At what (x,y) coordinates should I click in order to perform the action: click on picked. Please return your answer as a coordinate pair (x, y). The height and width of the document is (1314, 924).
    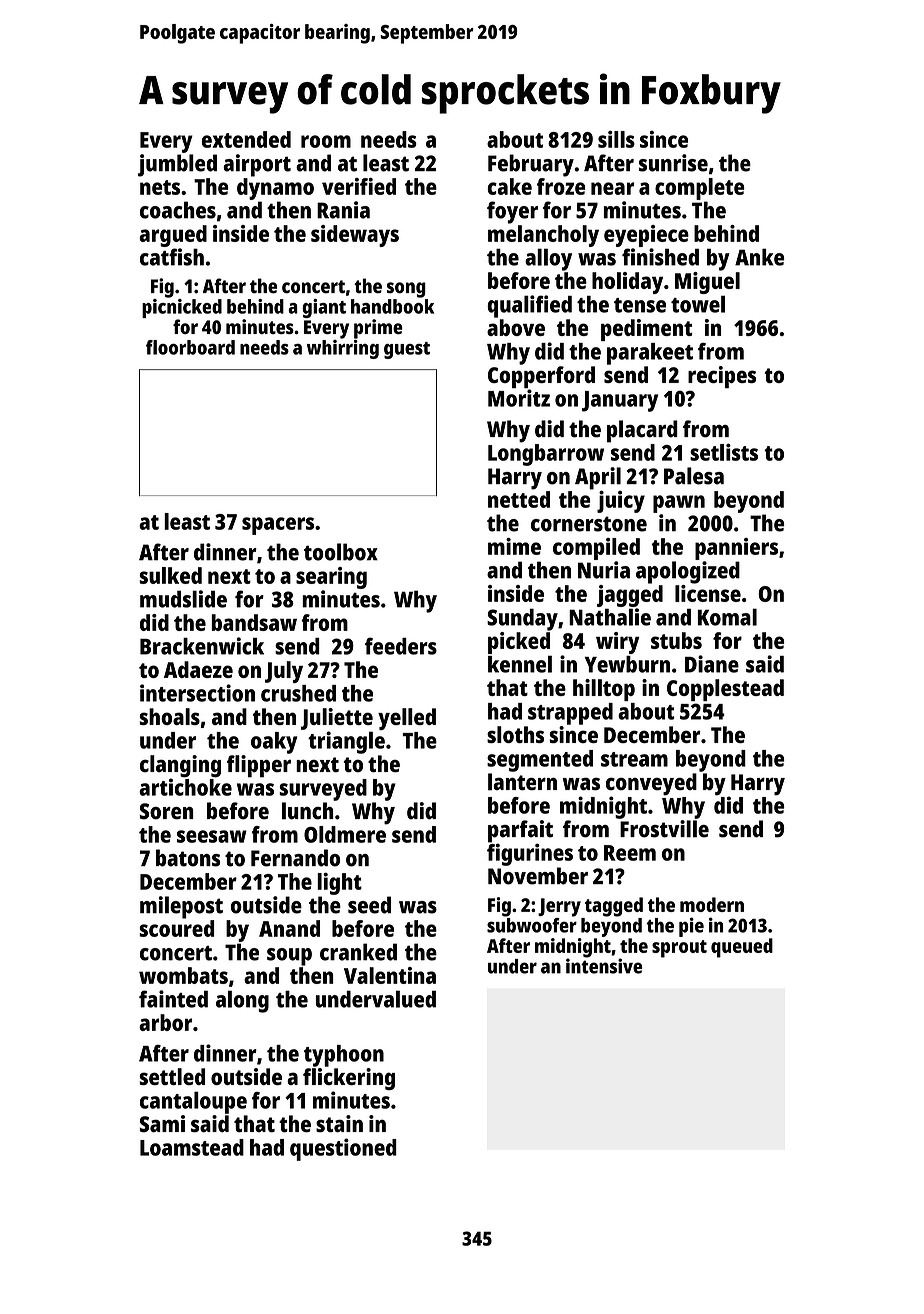
    Looking at the image, I should click on (519, 643).
